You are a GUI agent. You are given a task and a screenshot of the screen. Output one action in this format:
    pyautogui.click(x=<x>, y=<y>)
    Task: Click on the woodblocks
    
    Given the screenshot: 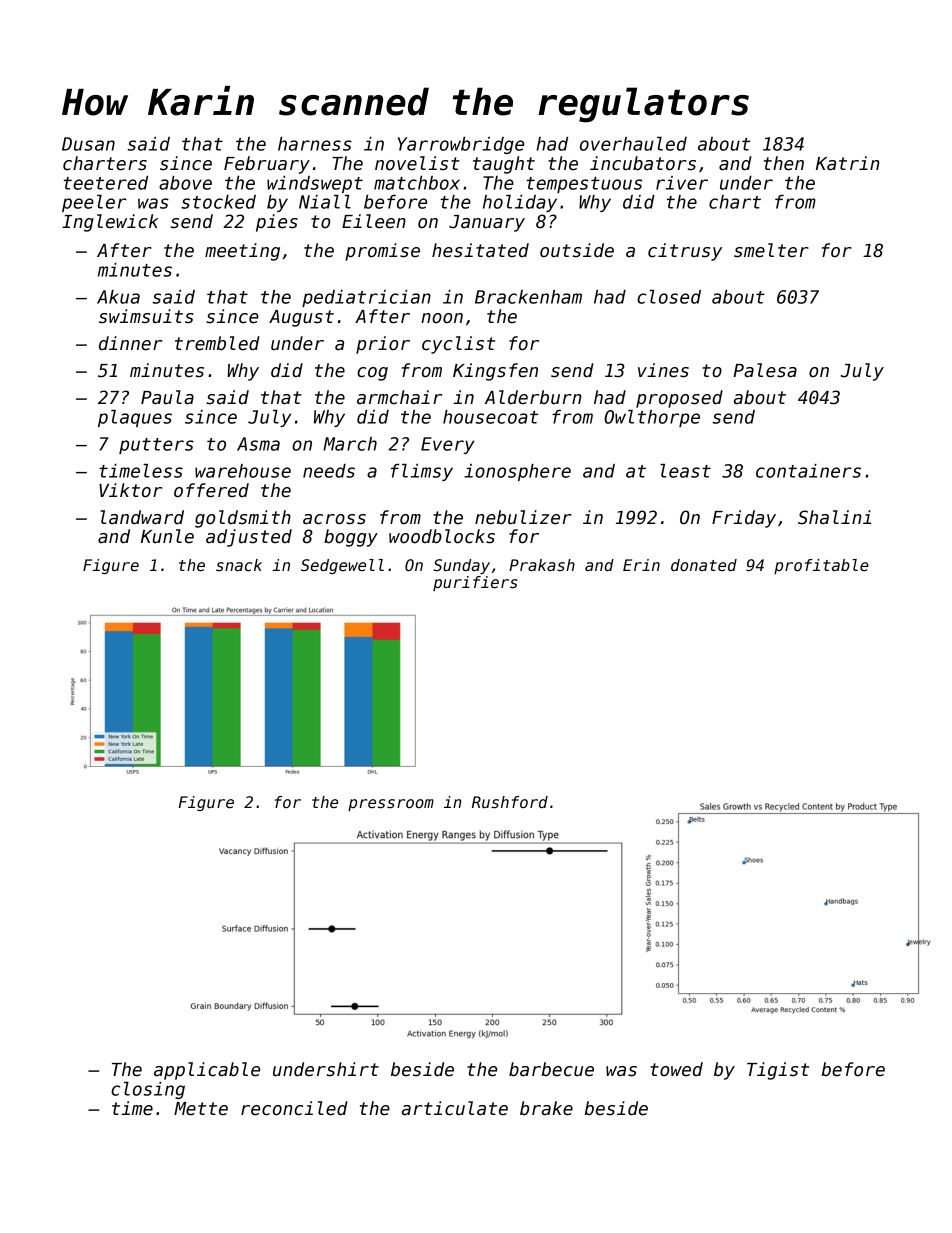 What is the action you would take?
    pyautogui.click(x=442, y=536)
